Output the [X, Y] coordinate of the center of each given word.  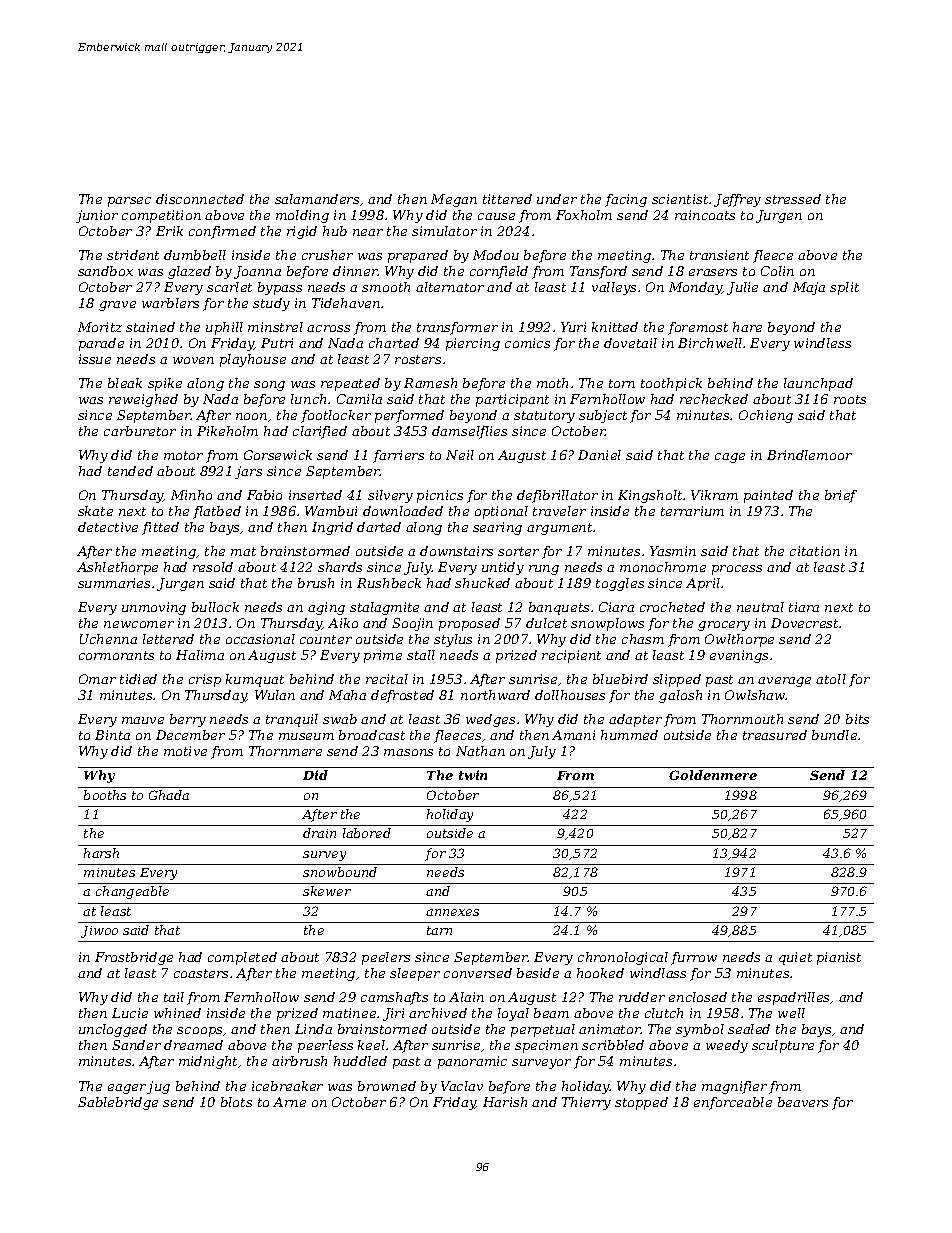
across [328, 328]
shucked [482, 583]
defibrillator [557, 496]
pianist [839, 958]
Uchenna [108, 639]
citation [815, 551]
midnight [208, 1062]
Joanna [257, 272]
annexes [452, 912]
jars [248, 472]
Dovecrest [805, 623]
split [844, 288]
